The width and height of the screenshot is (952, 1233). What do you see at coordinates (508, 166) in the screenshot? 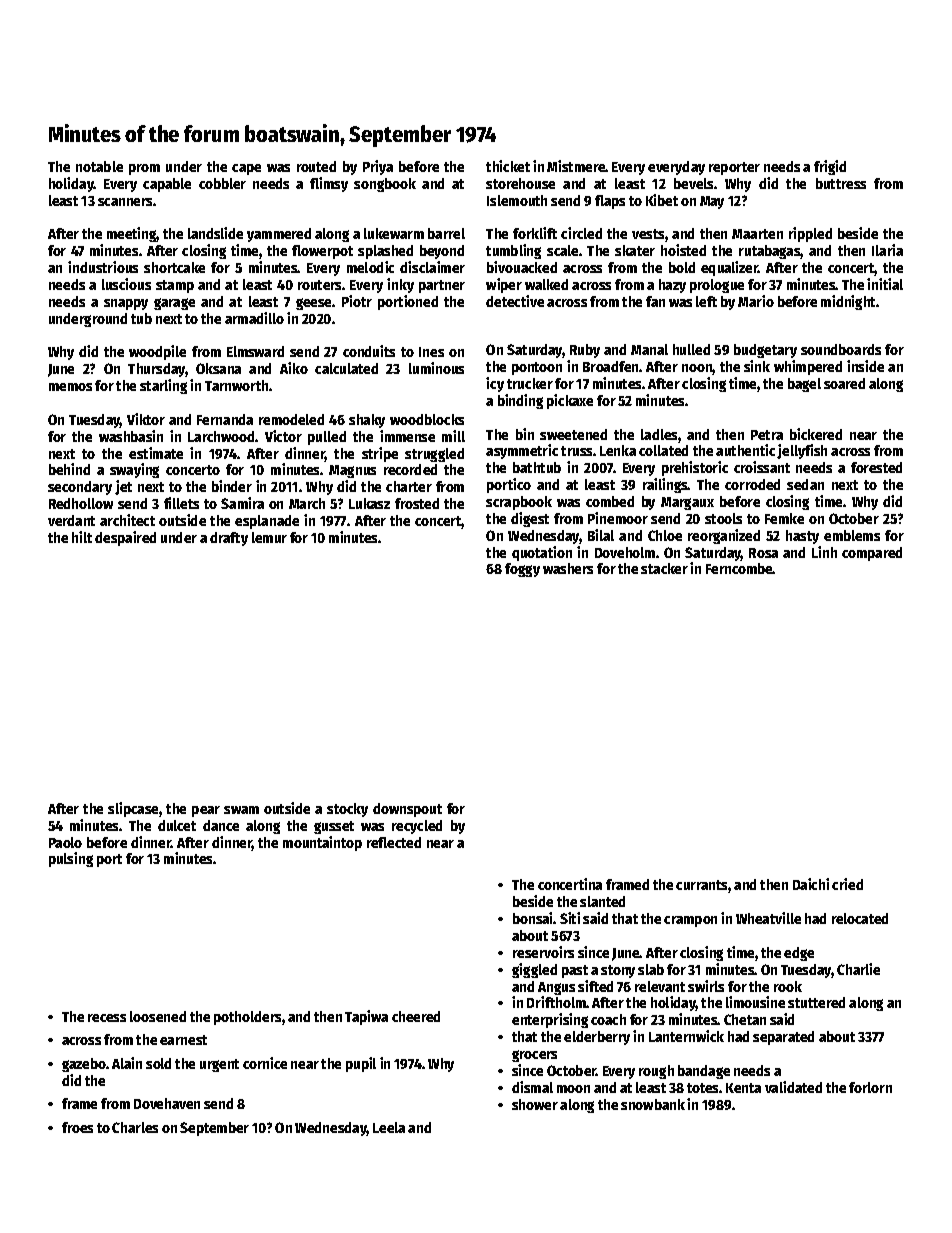
I see `thicket` at bounding box center [508, 166].
